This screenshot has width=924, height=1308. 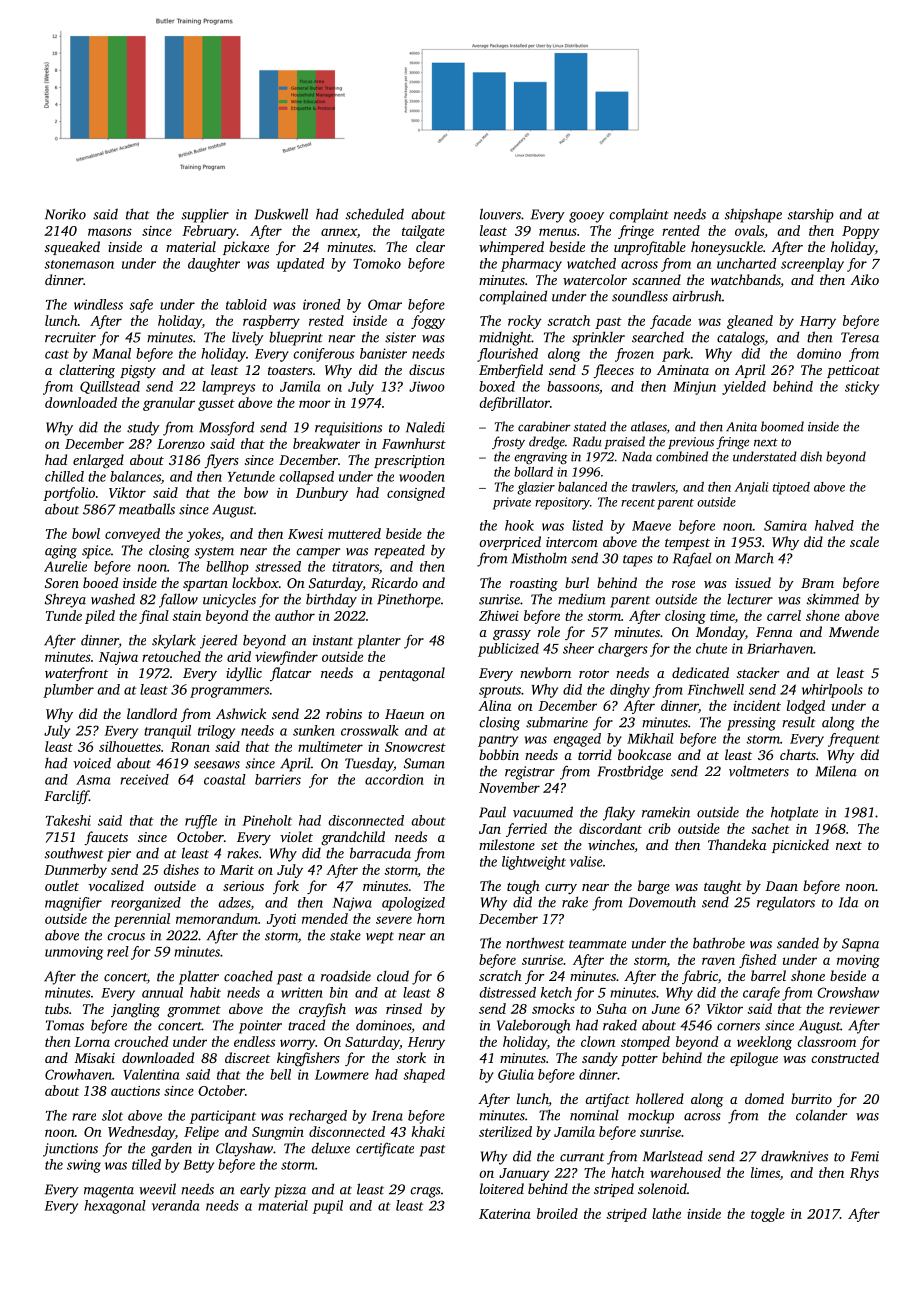 What do you see at coordinates (175, 1205) in the screenshot?
I see `veranda` at bounding box center [175, 1205].
